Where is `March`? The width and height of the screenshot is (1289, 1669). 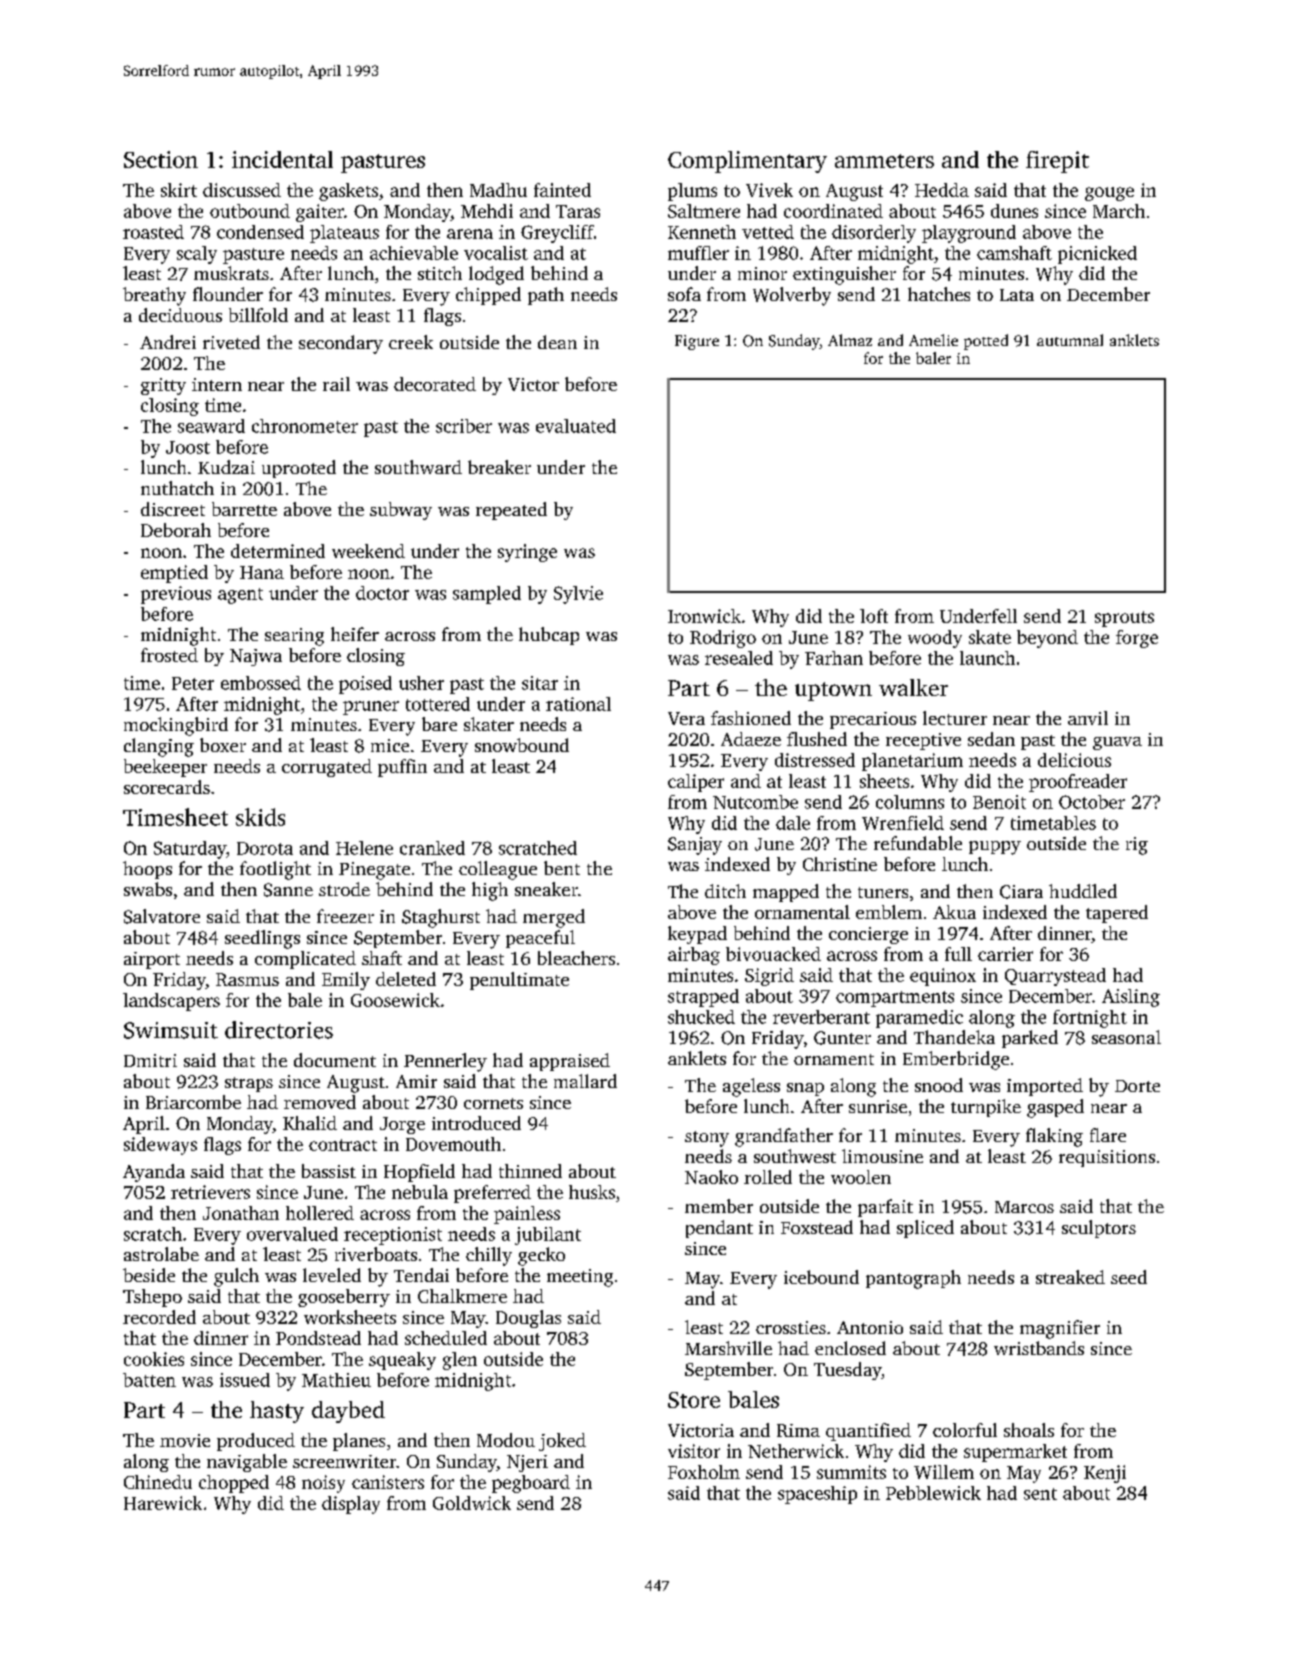
March is located at coordinates (1119, 211).
